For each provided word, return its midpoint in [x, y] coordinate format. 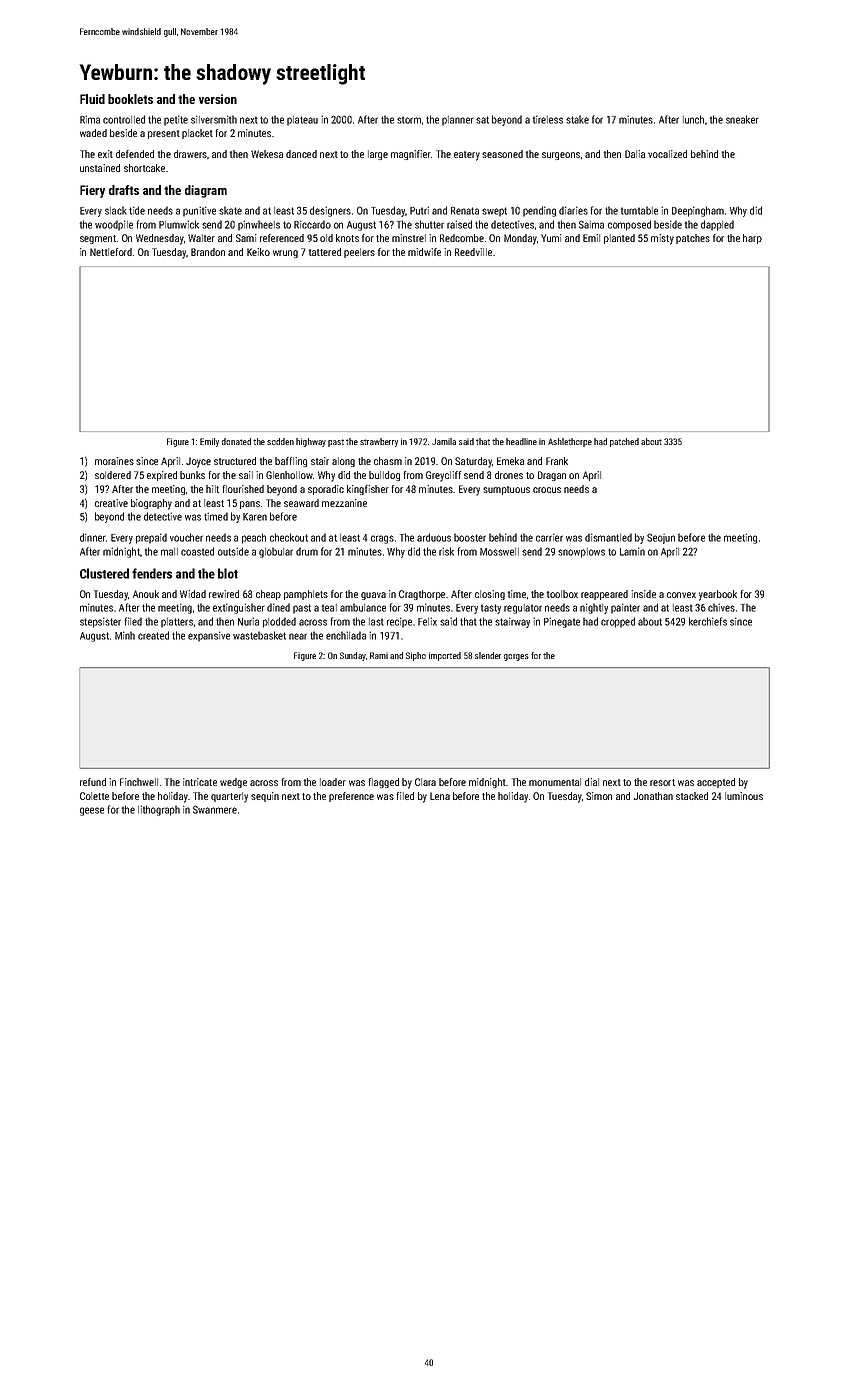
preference [351, 797]
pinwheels [259, 225]
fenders [152, 573]
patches [693, 239]
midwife [424, 252]
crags [382, 539]
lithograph [159, 810]
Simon [599, 796]
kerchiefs [708, 621]
